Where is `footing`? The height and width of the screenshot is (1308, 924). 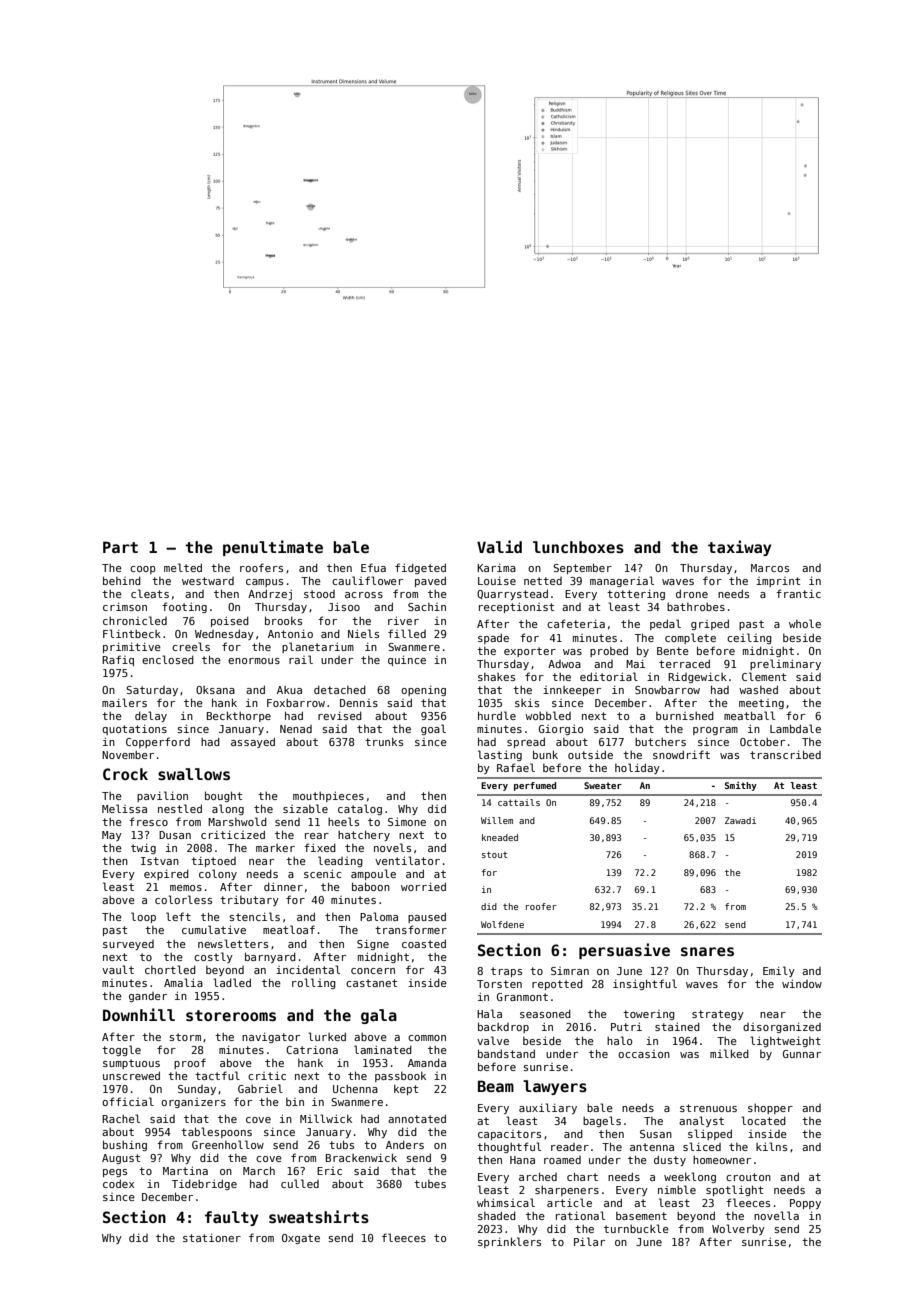
footing is located at coordinates (184, 607).
